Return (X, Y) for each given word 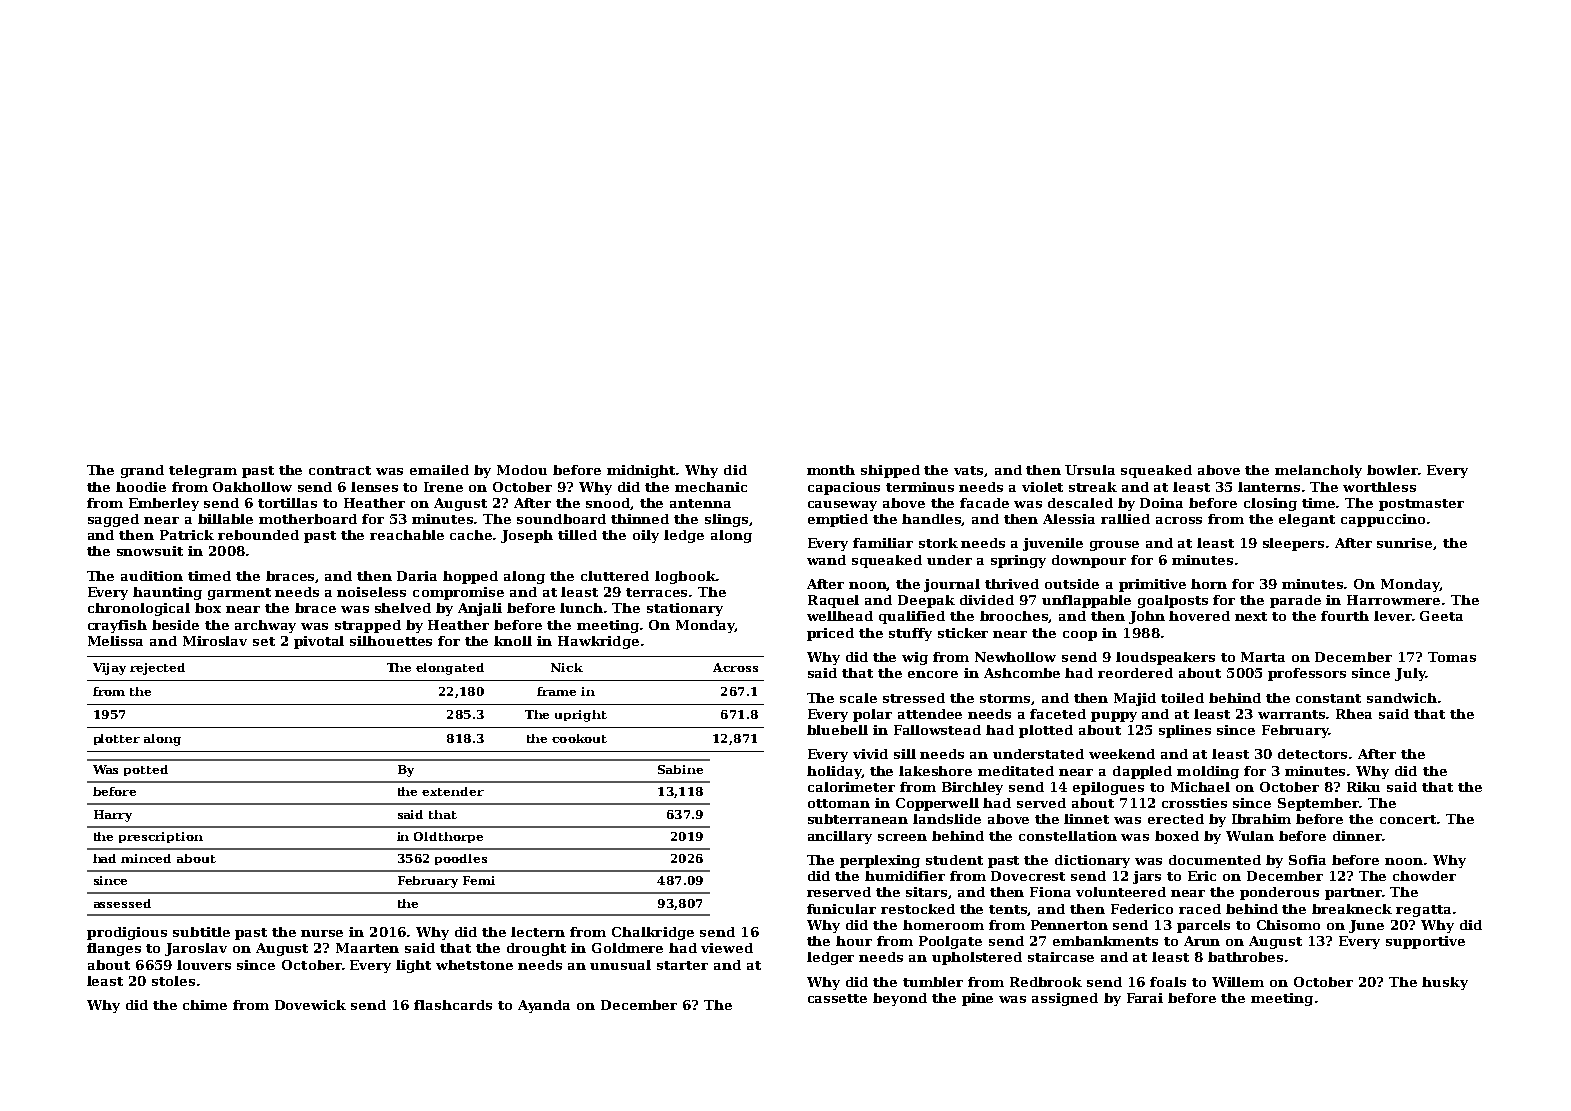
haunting (167, 593)
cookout (579, 738)
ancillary (840, 837)
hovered (1199, 616)
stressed (914, 698)
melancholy (1318, 471)
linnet (1086, 819)
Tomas (1452, 657)
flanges (114, 949)
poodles (461, 859)
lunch (581, 608)
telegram (203, 471)
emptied (838, 520)
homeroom (943, 925)
